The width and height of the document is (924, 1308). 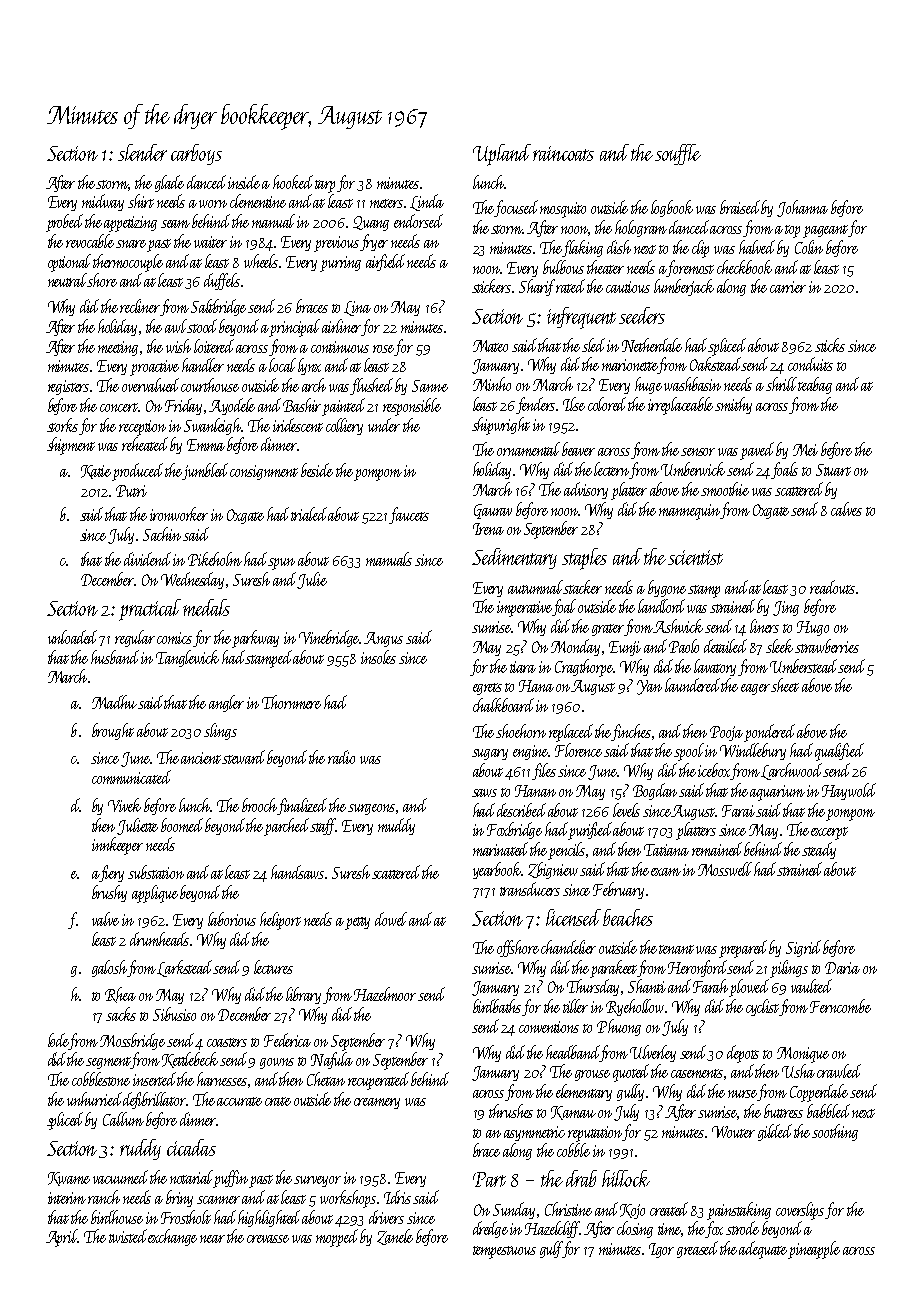 I want to click on crevasse, so click(x=268, y=1239).
